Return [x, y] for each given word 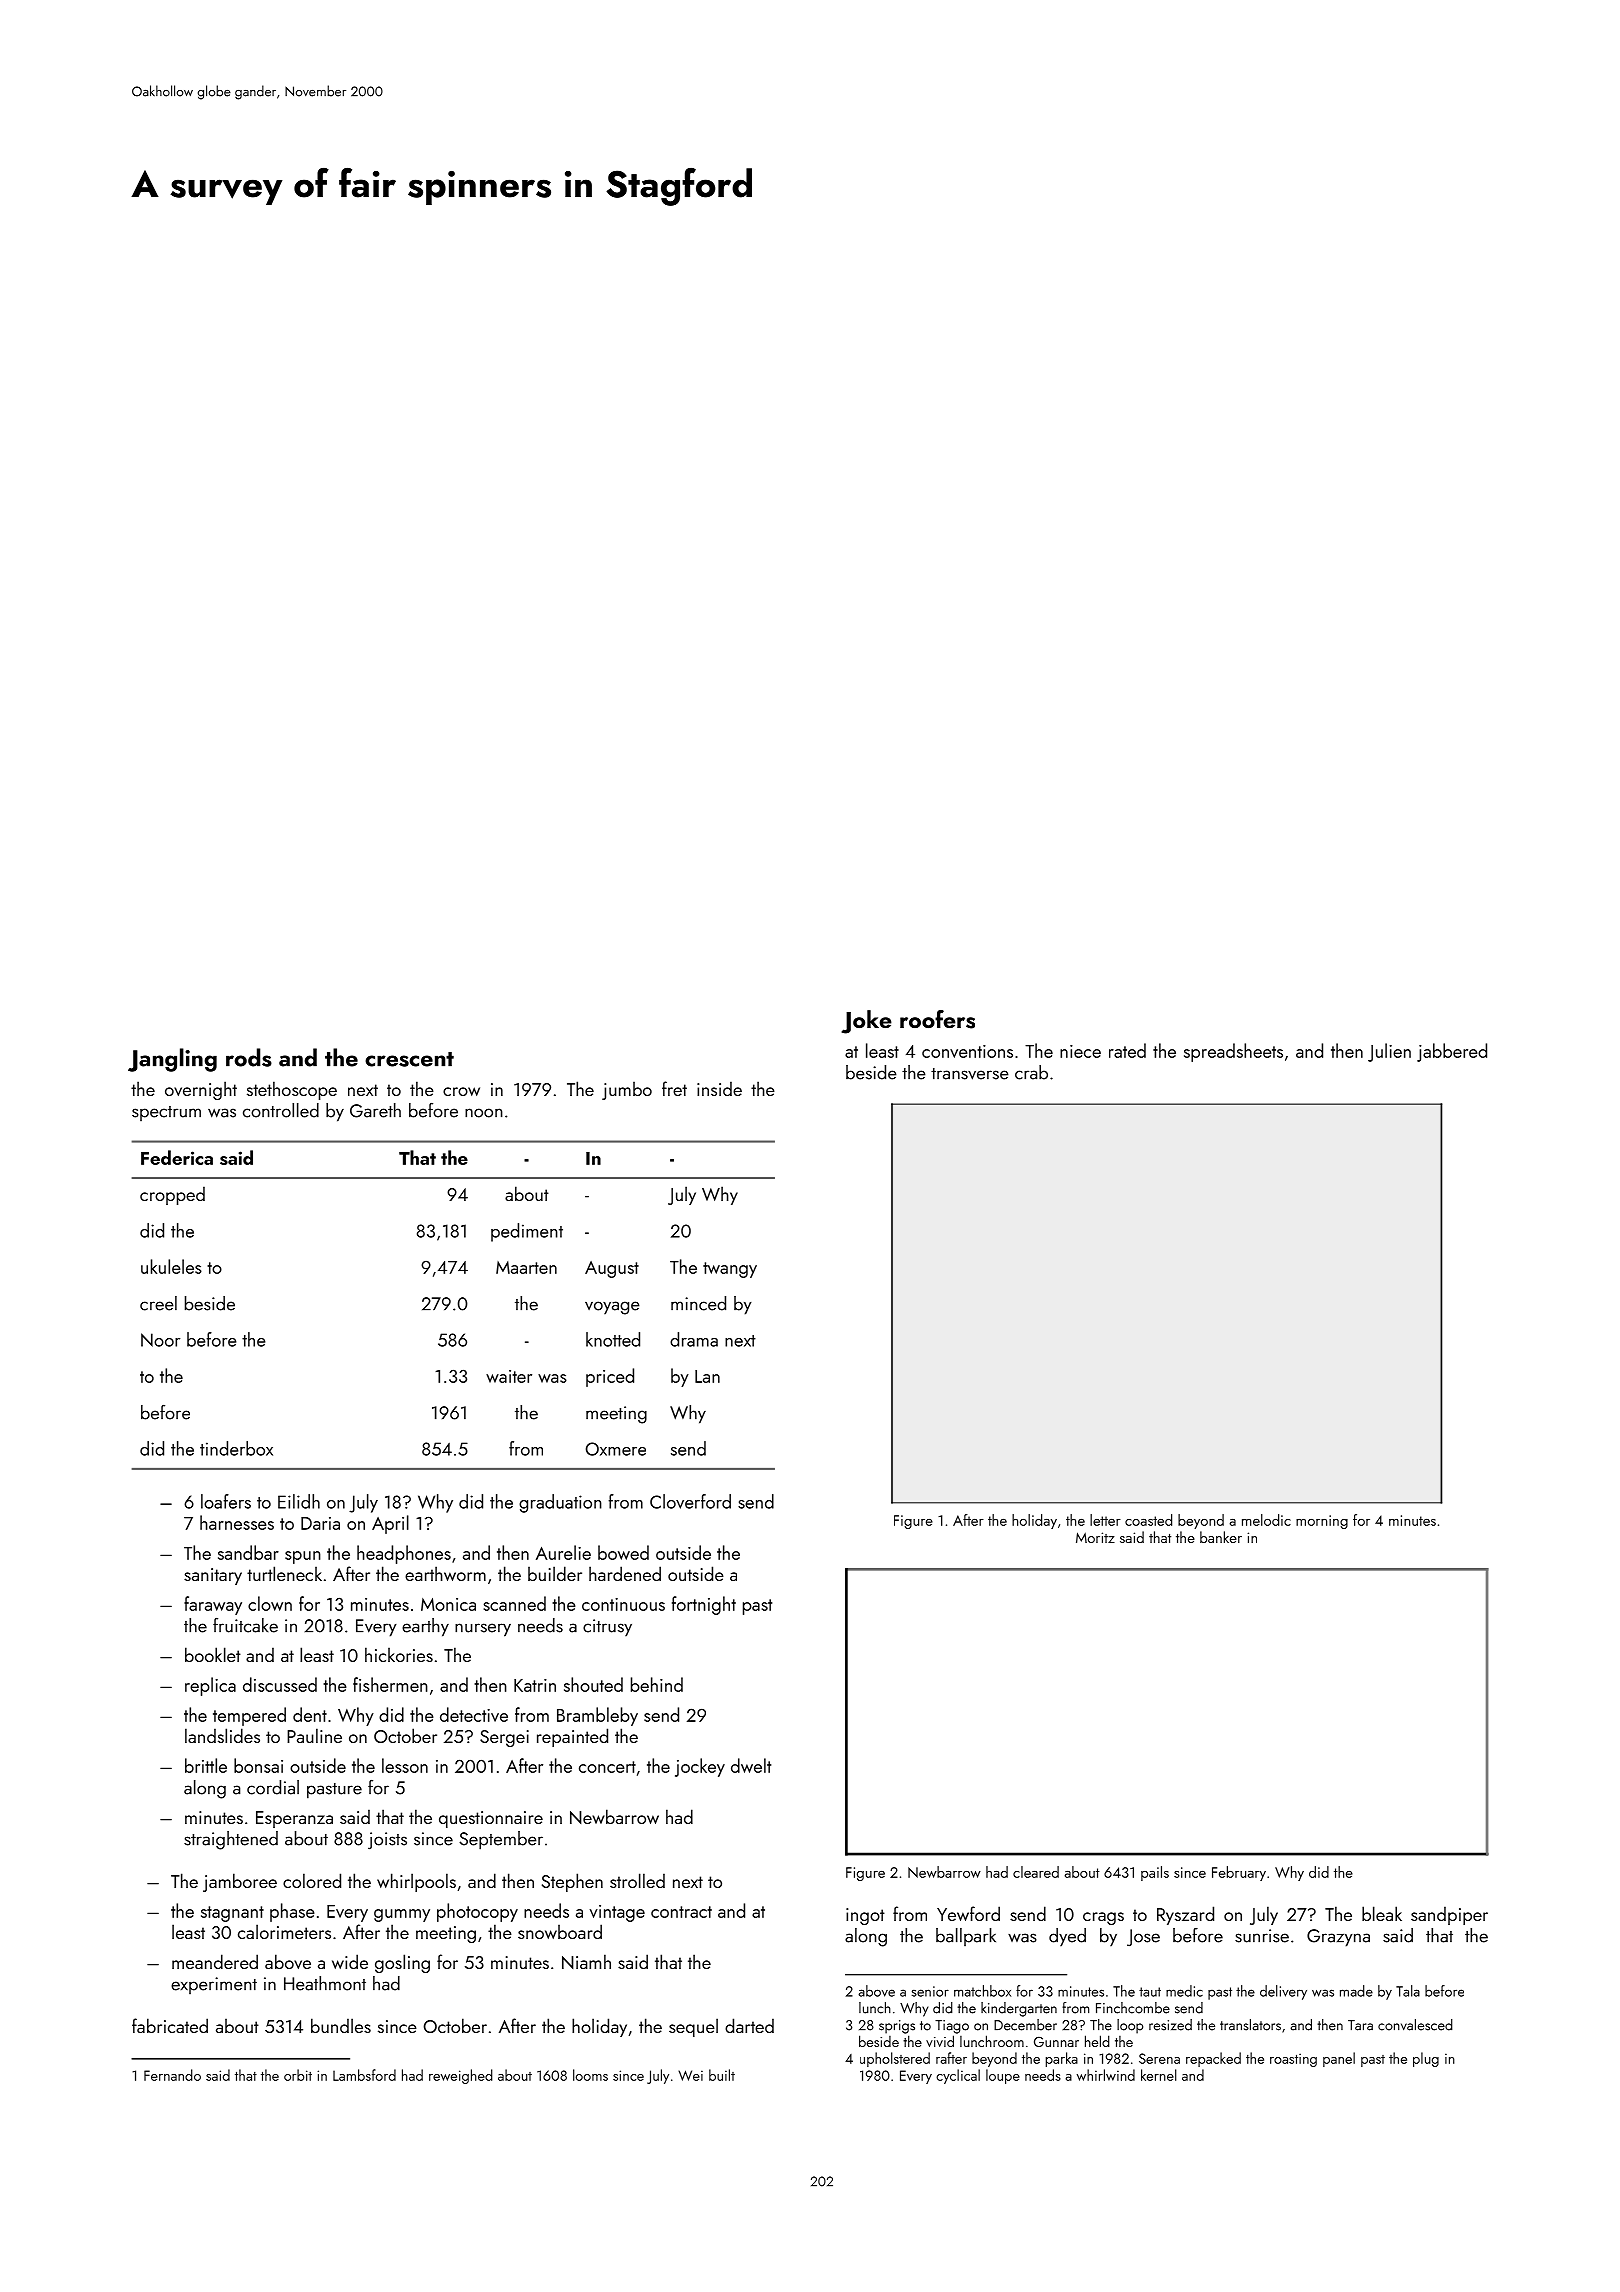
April [390, 1524]
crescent [409, 1059]
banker [1221, 1537]
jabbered [1452, 1052]
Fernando [172, 2075]
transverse [970, 1074]
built [722, 2075]
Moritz [1095, 1537]
